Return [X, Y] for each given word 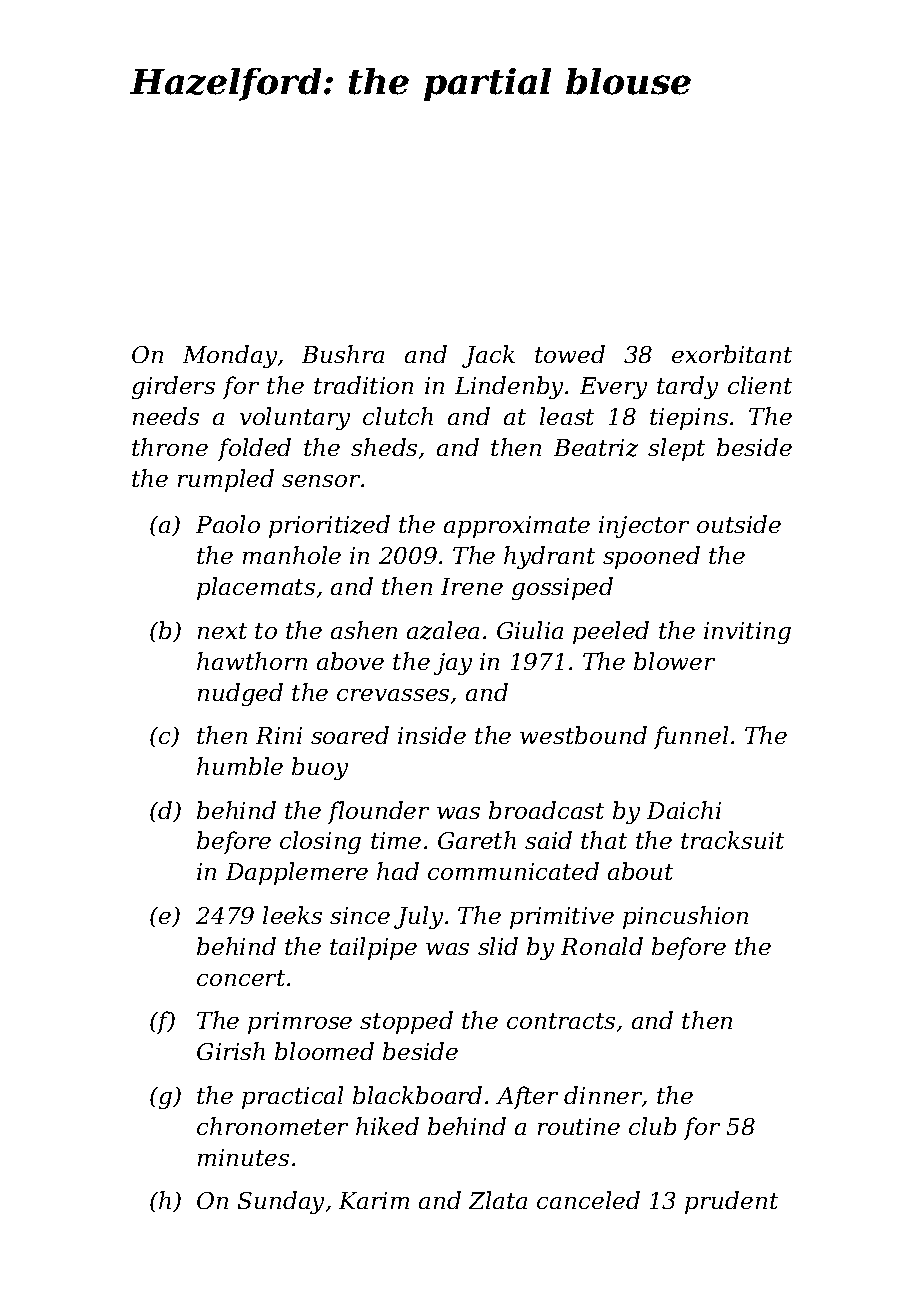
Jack [488, 356]
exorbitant [732, 354]
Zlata [498, 1200]
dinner [603, 1095]
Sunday [281, 1202]
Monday [230, 356]
